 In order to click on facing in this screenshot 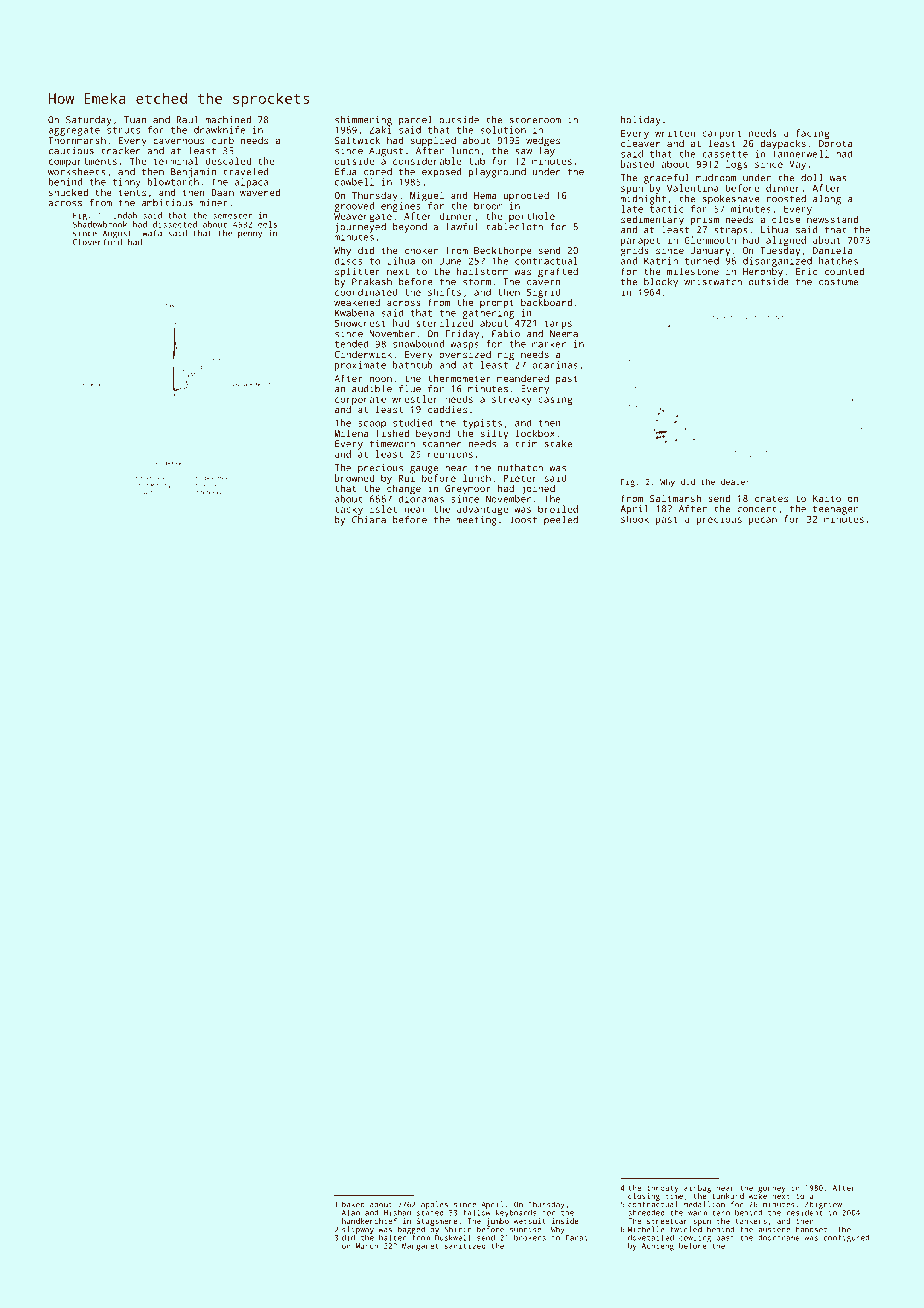, I will do `click(812, 134)`.
